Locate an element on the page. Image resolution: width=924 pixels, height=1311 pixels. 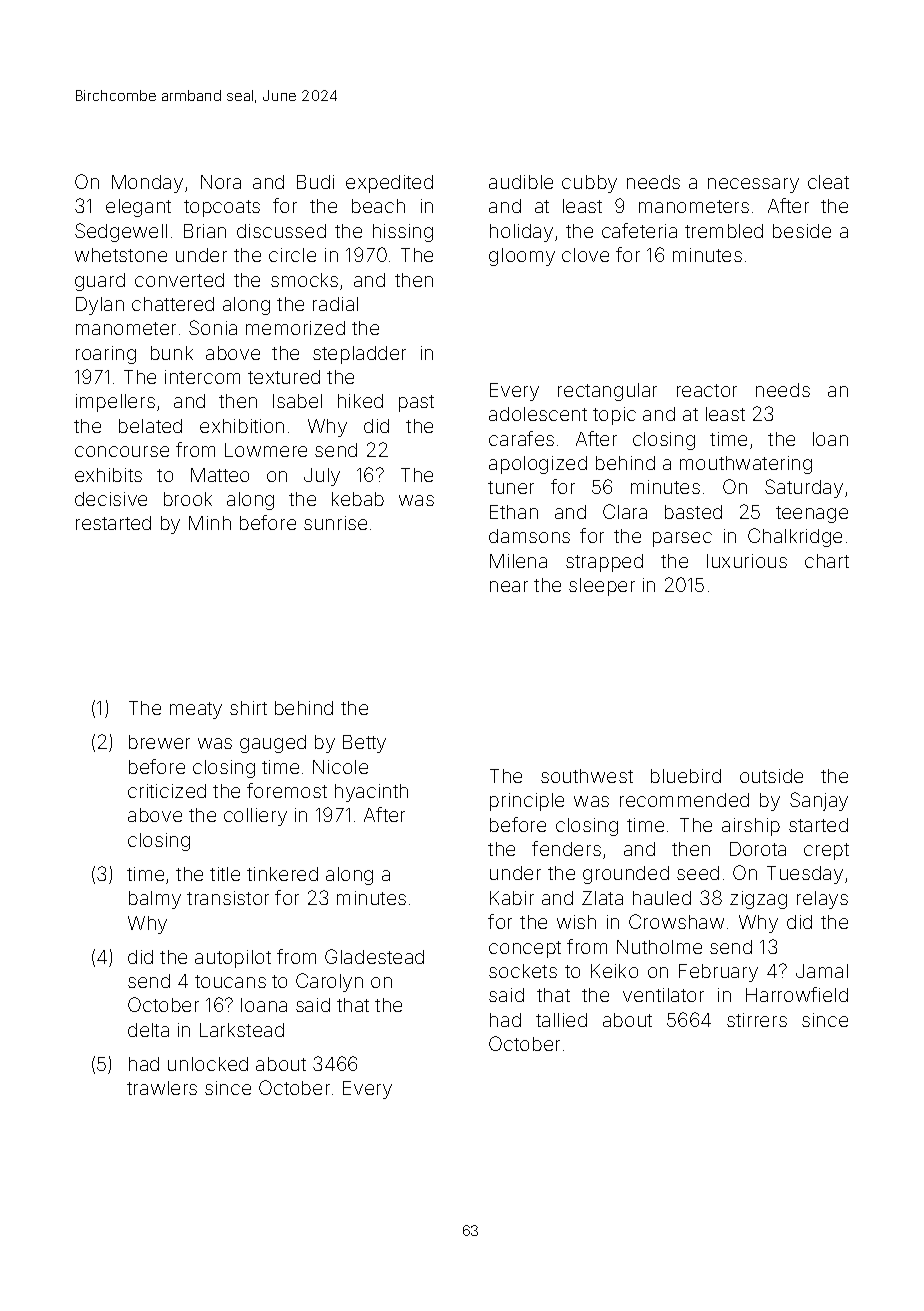
elegant is located at coordinates (138, 208).
